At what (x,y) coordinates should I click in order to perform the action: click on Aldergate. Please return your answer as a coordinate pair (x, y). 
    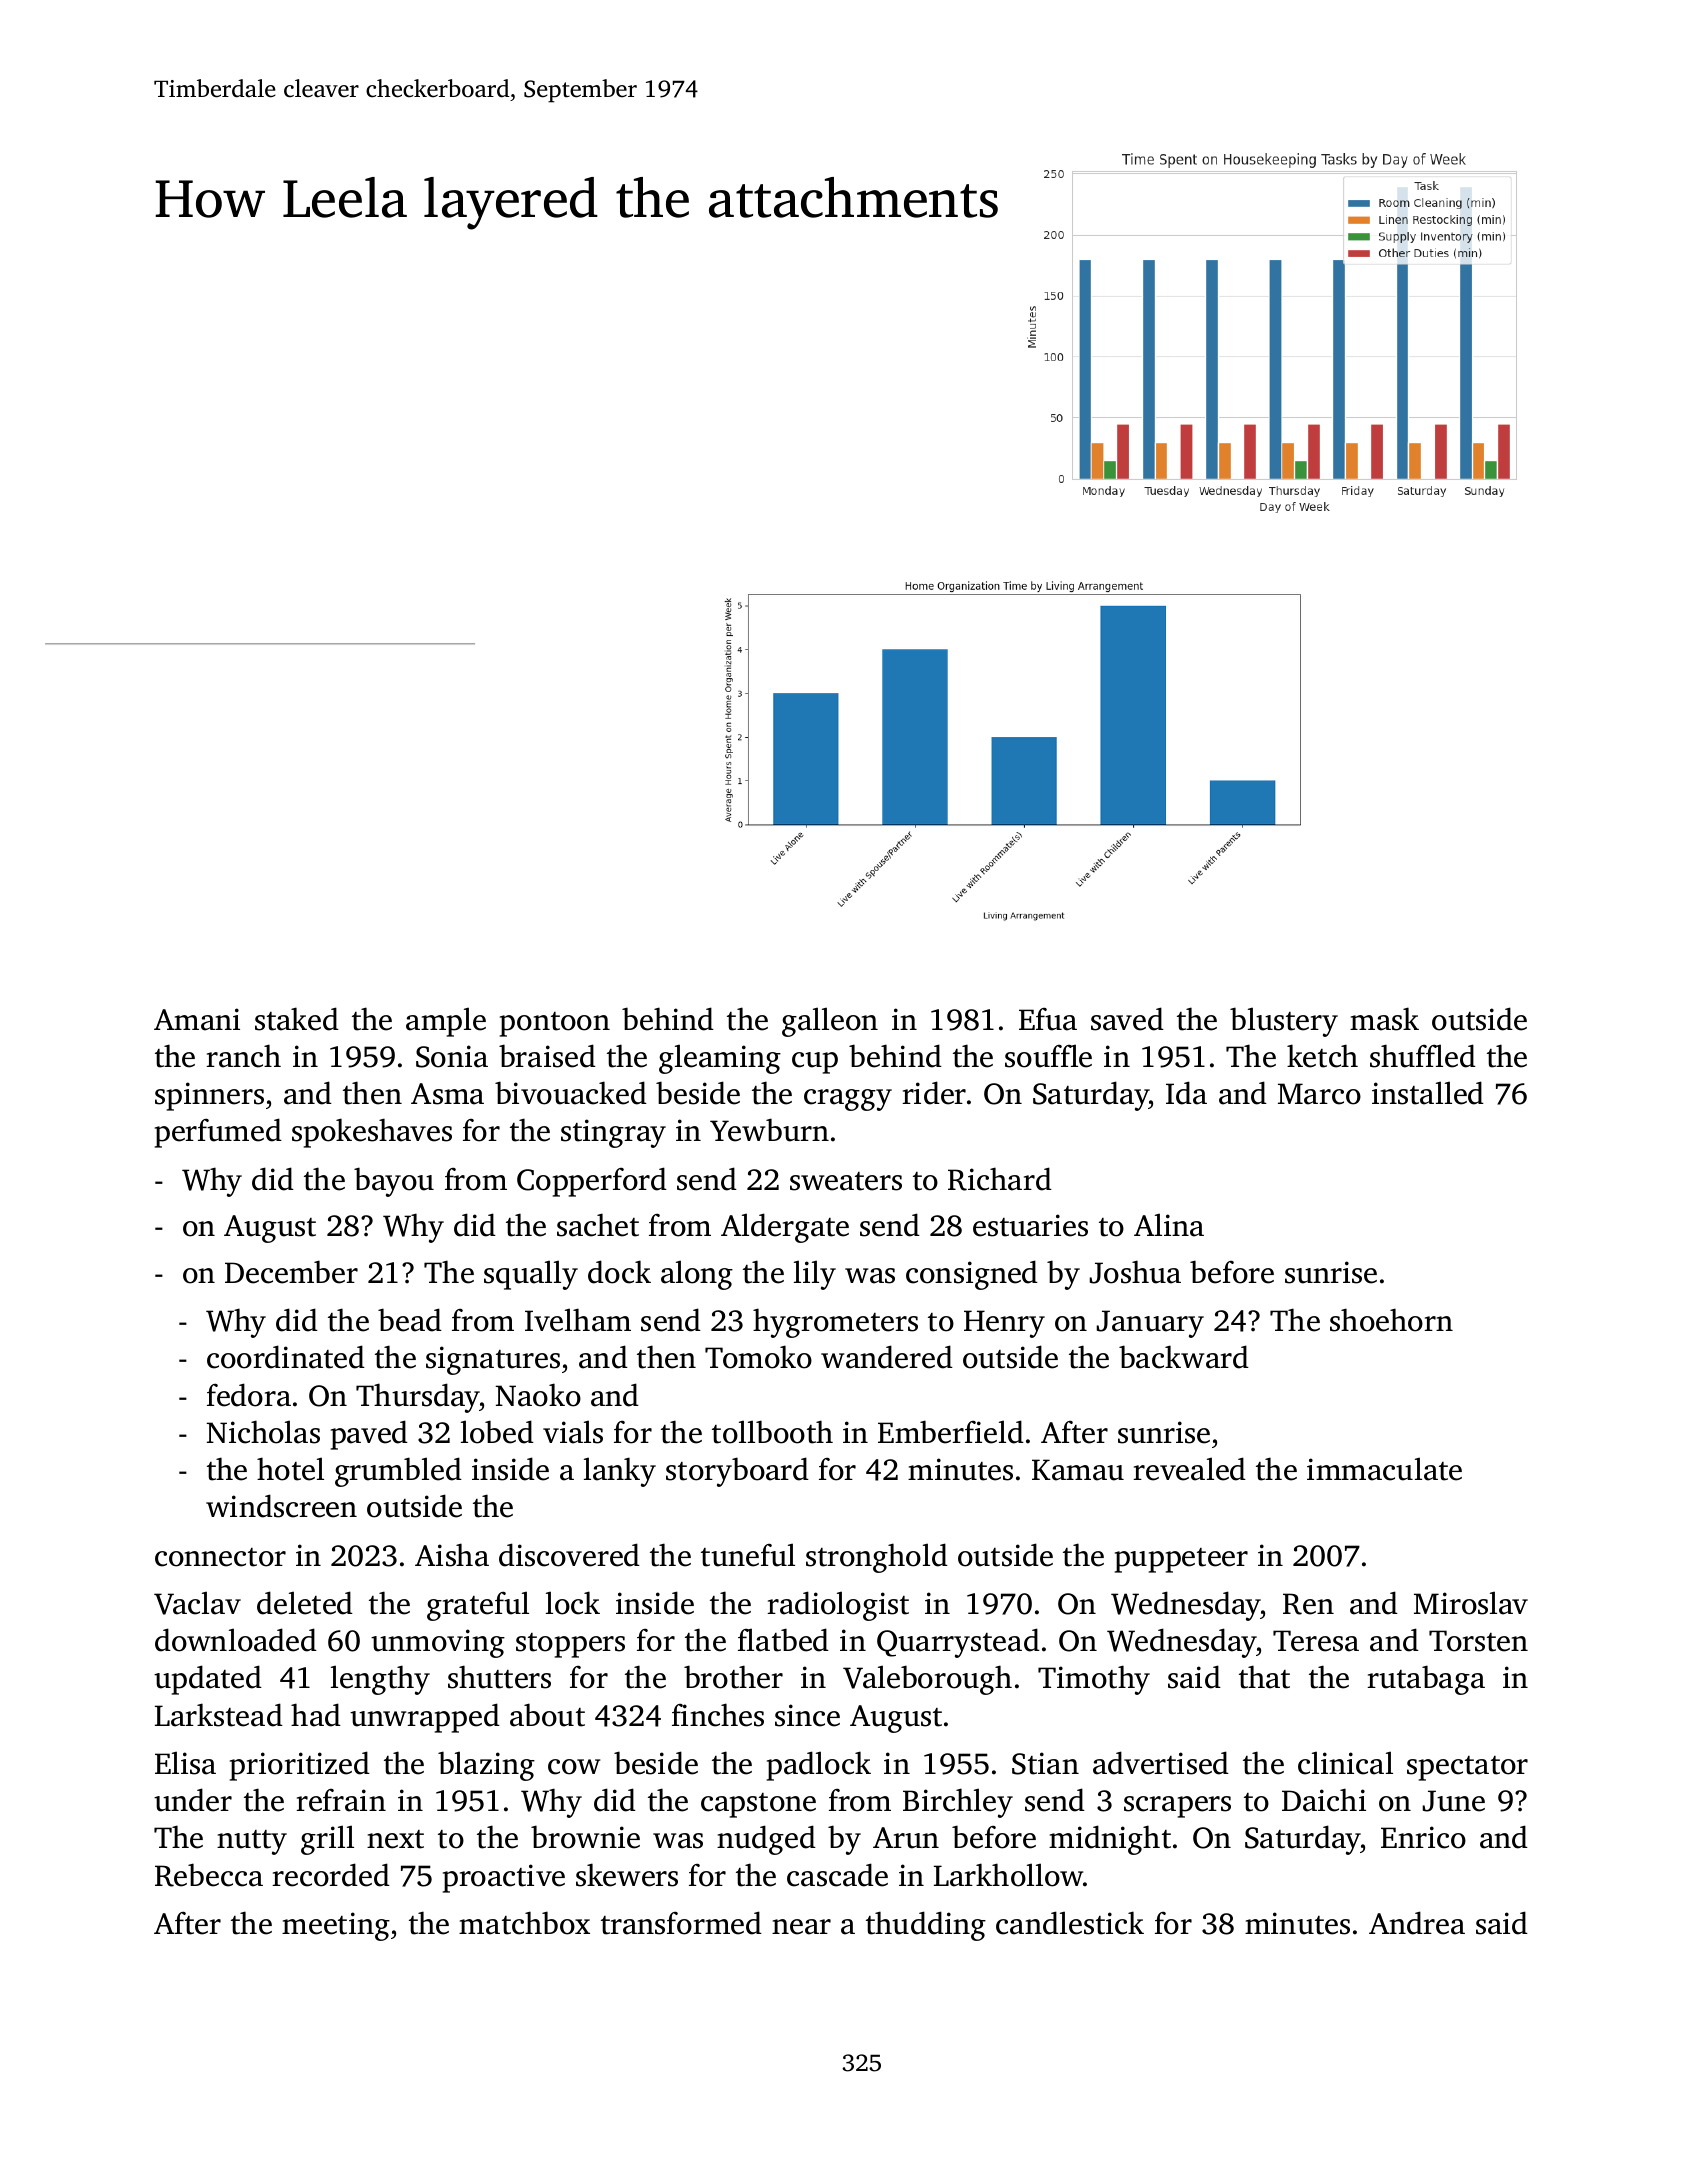
    Looking at the image, I should click on (785, 1228).
